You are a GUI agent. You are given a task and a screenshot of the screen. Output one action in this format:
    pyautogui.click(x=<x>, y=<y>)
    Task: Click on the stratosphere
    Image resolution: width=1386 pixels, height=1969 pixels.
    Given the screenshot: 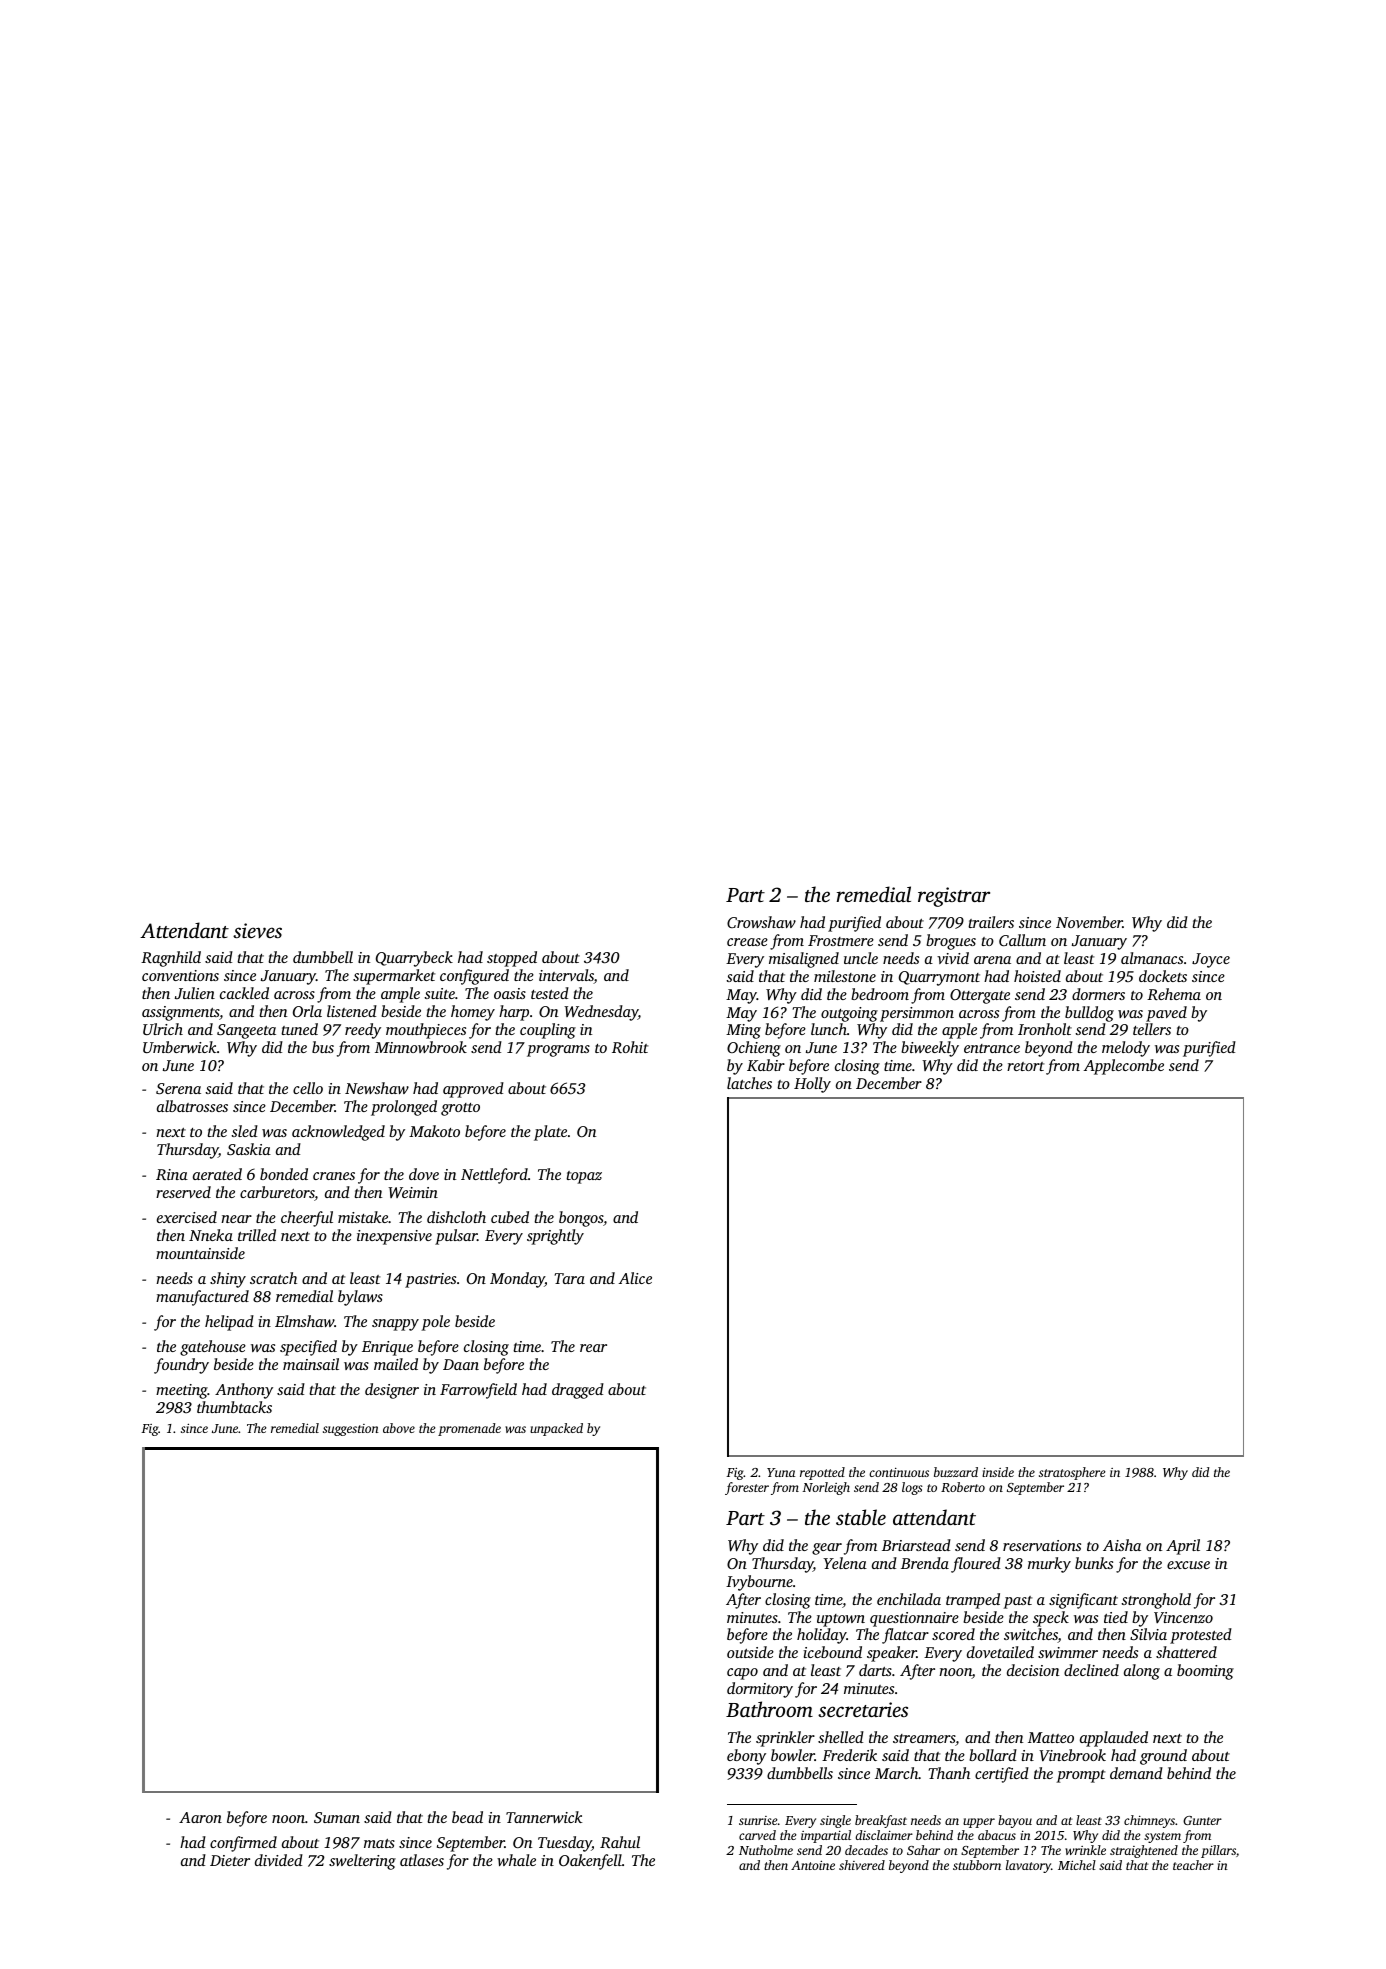 What is the action you would take?
    pyautogui.click(x=1072, y=1473)
